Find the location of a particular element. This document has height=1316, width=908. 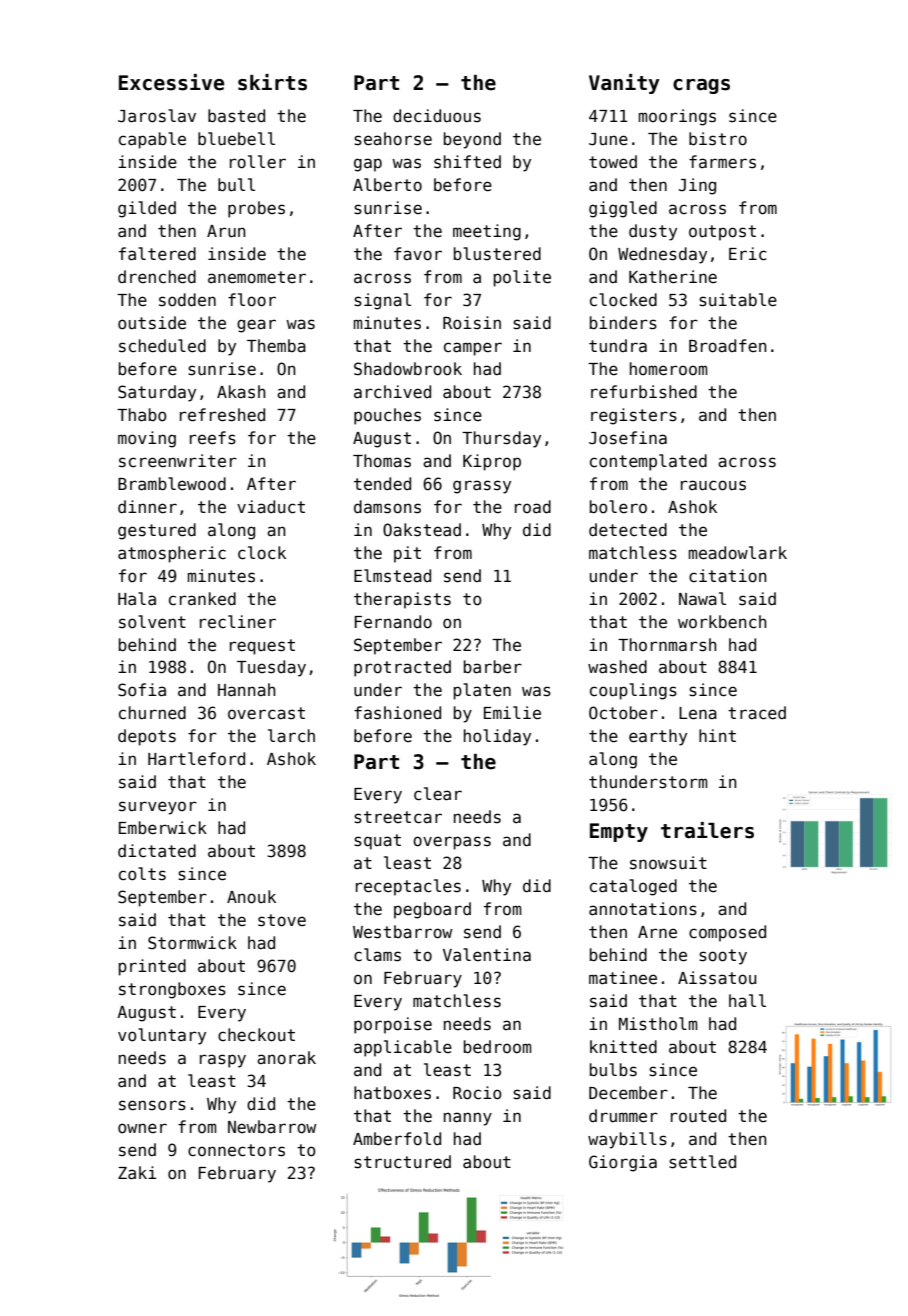

tundra is located at coordinates (618, 346).
